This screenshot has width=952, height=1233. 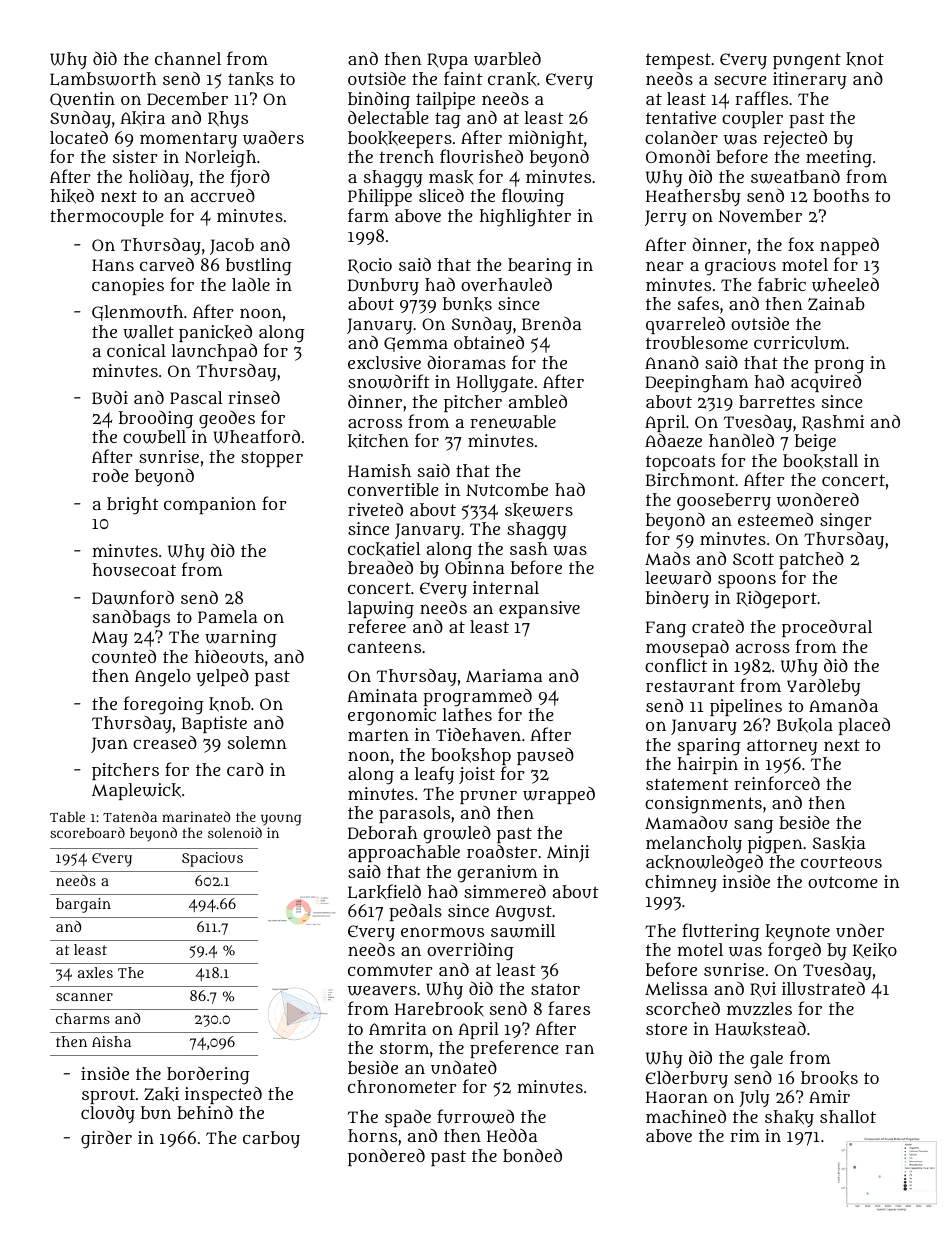 I want to click on Keiko, so click(x=875, y=950).
